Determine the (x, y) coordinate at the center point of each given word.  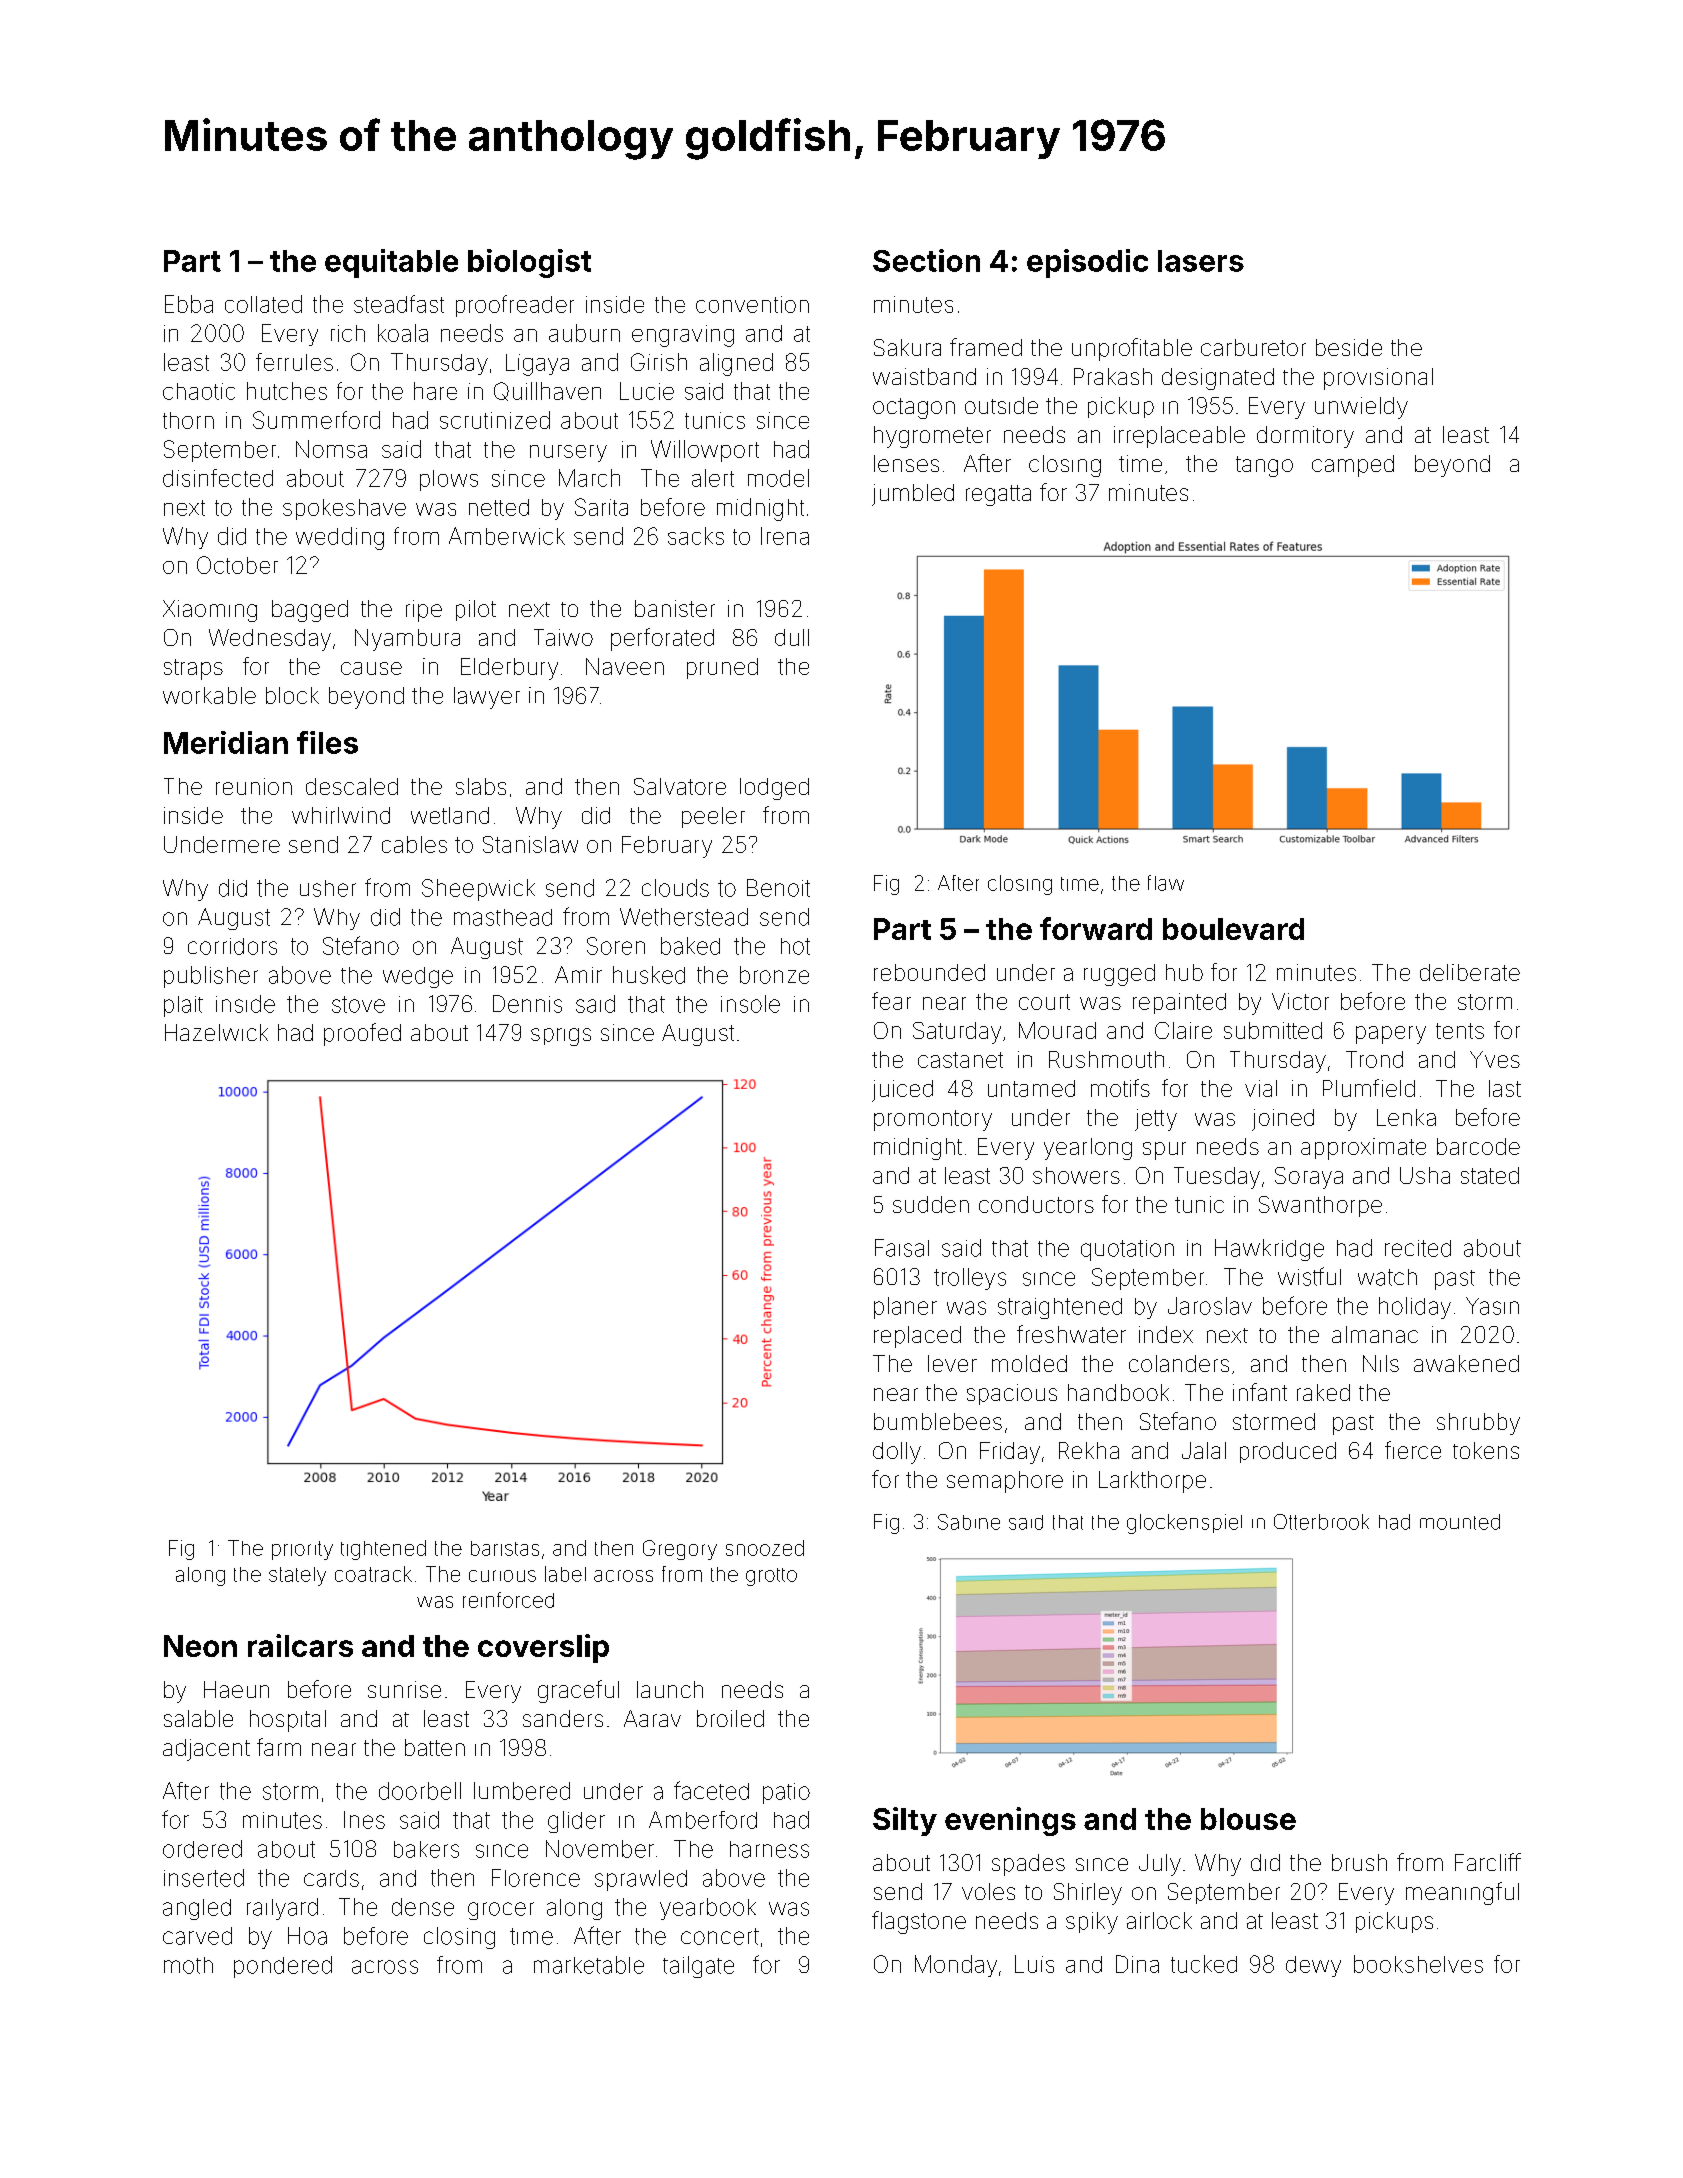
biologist (529, 263)
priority (302, 1550)
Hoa (307, 1936)
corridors (232, 946)
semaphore (1005, 1482)
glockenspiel (1184, 1524)
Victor (1300, 1001)
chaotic (199, 391)
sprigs (561, 1037)
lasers (1201, 261)
